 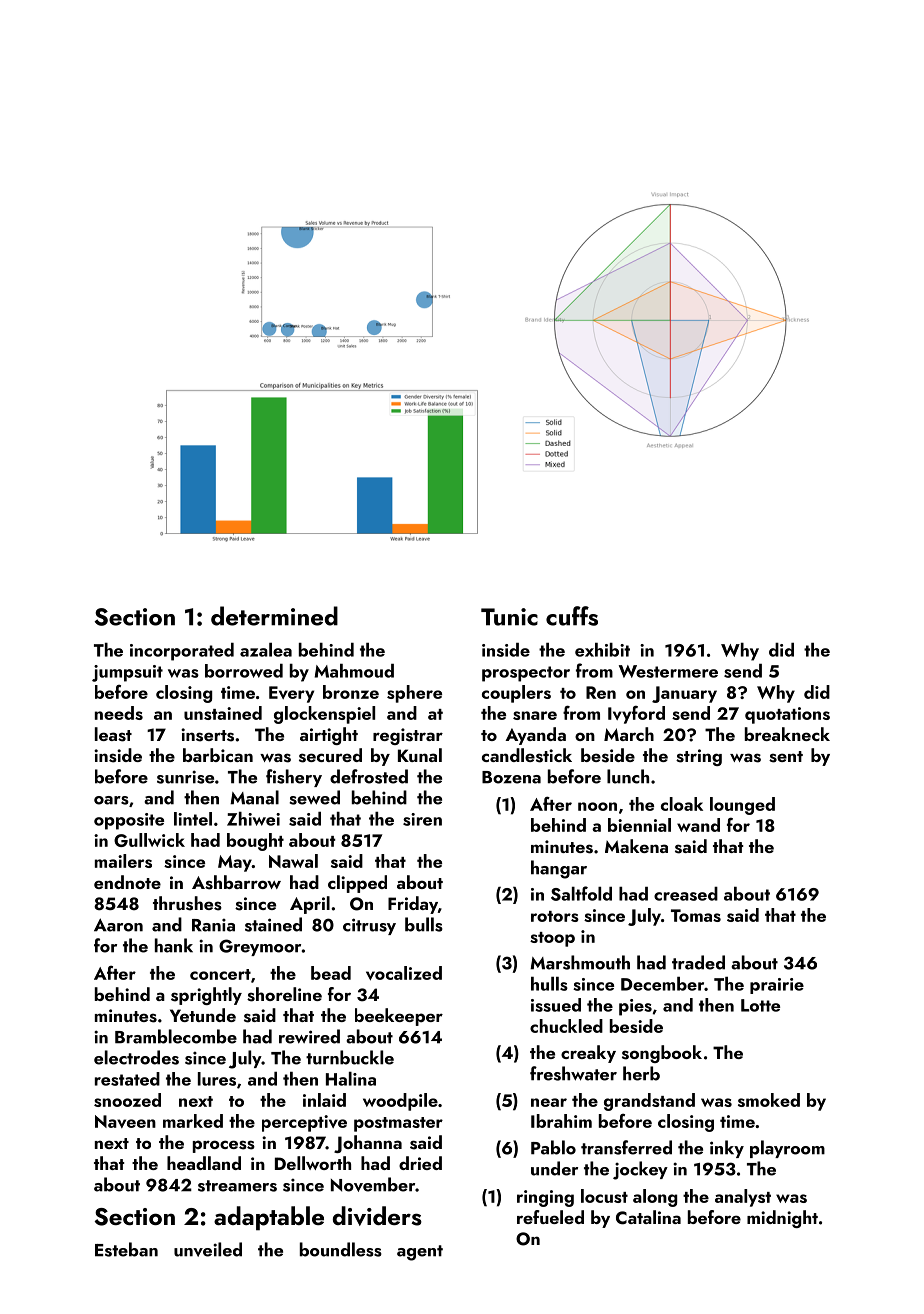 What do you see at coordinates (127, 1100) in the screenshot?
I see `snoozed` at bounding box center [127, 1100].
